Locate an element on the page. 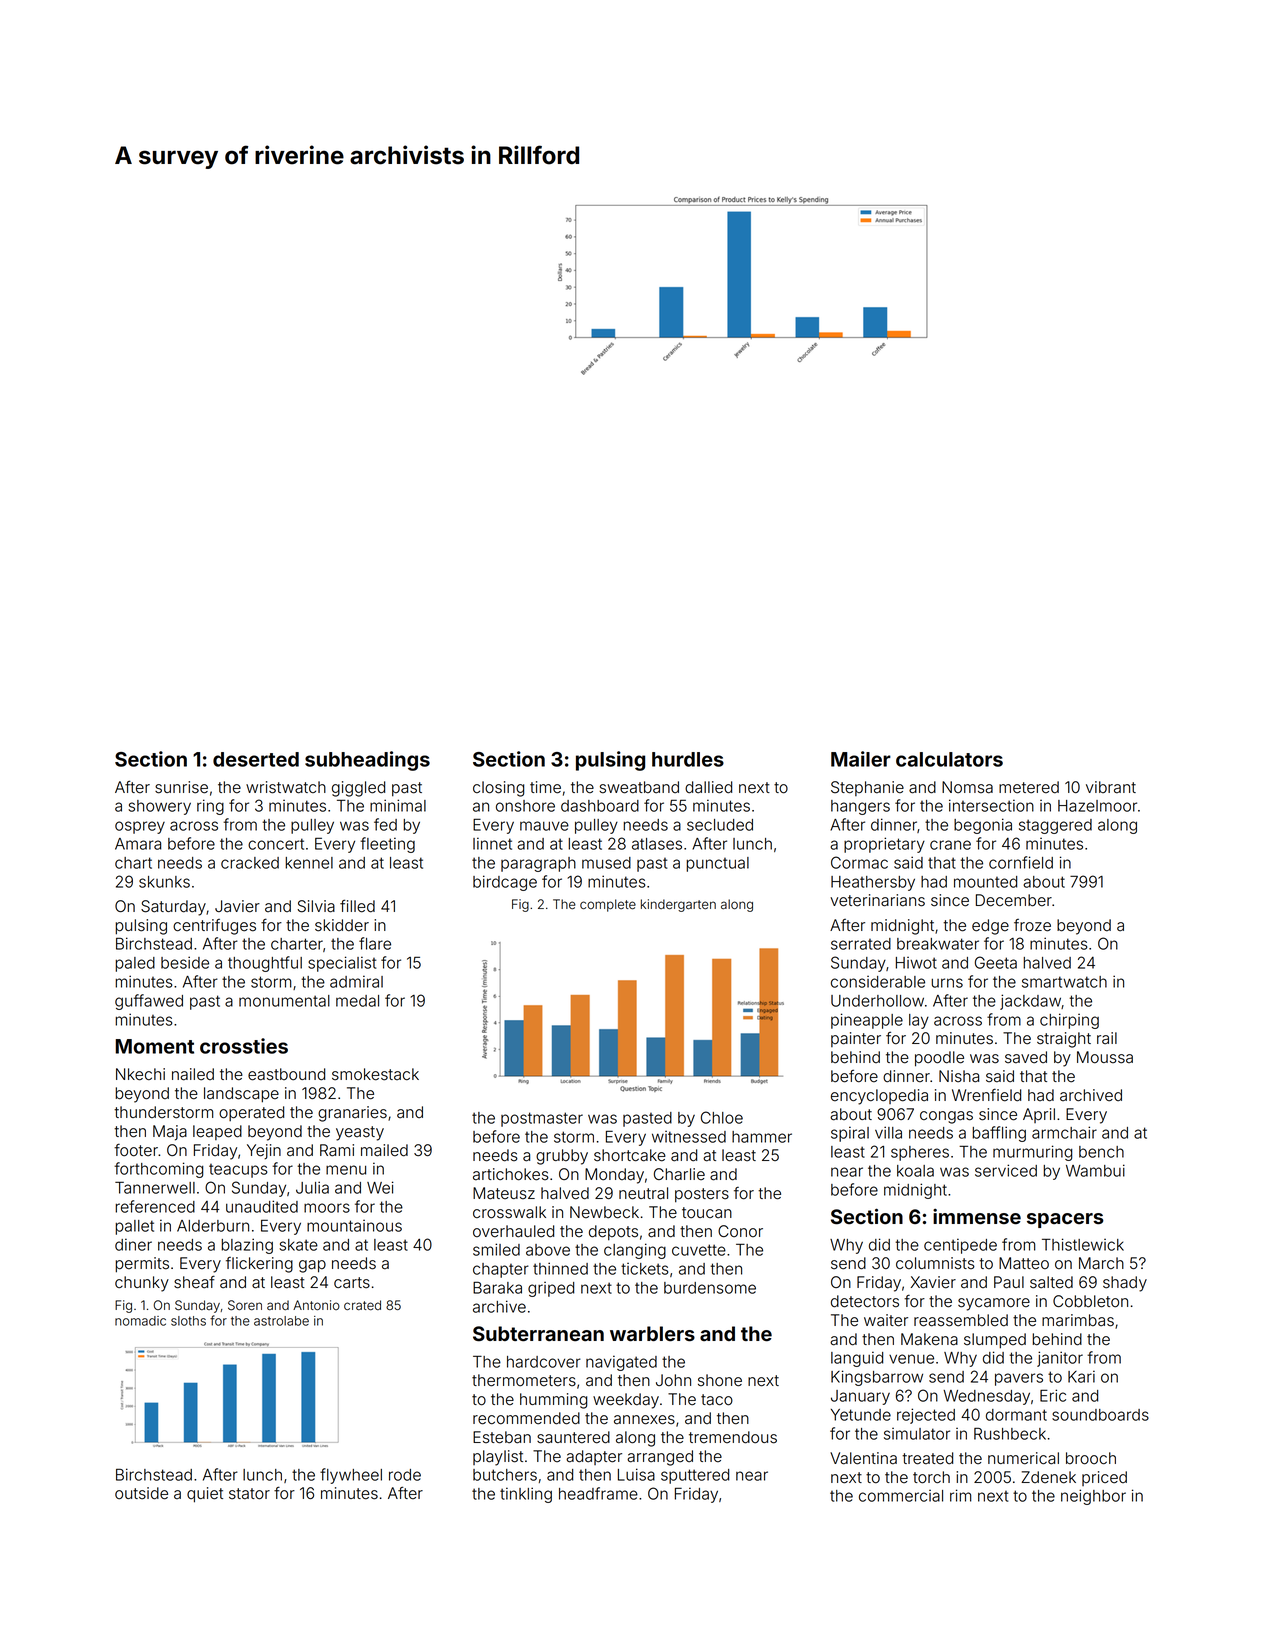  postmaster is located at coordinates (542, 1119).
